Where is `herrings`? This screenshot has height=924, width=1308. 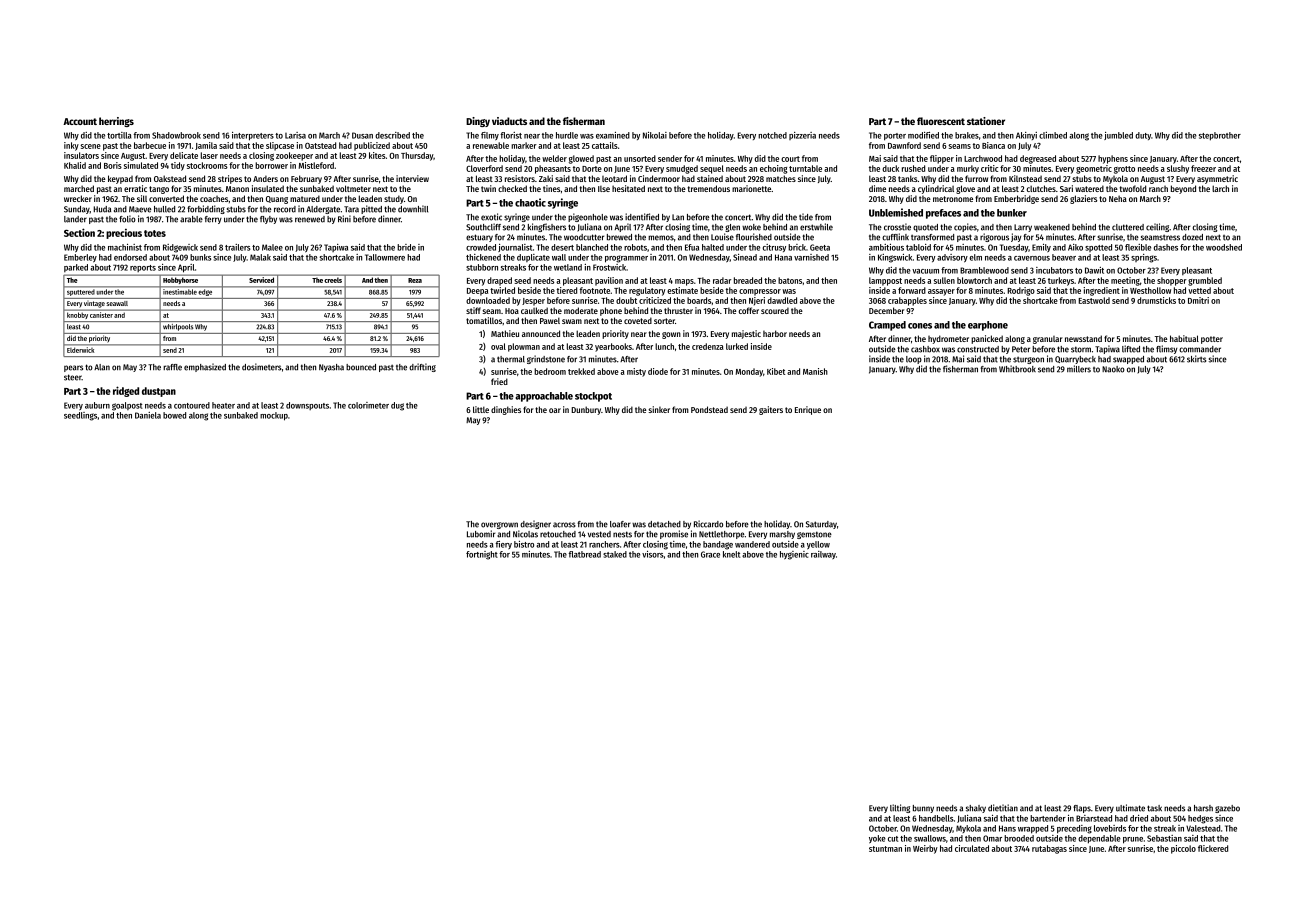 herrings is located at coordinates (116, 122).
